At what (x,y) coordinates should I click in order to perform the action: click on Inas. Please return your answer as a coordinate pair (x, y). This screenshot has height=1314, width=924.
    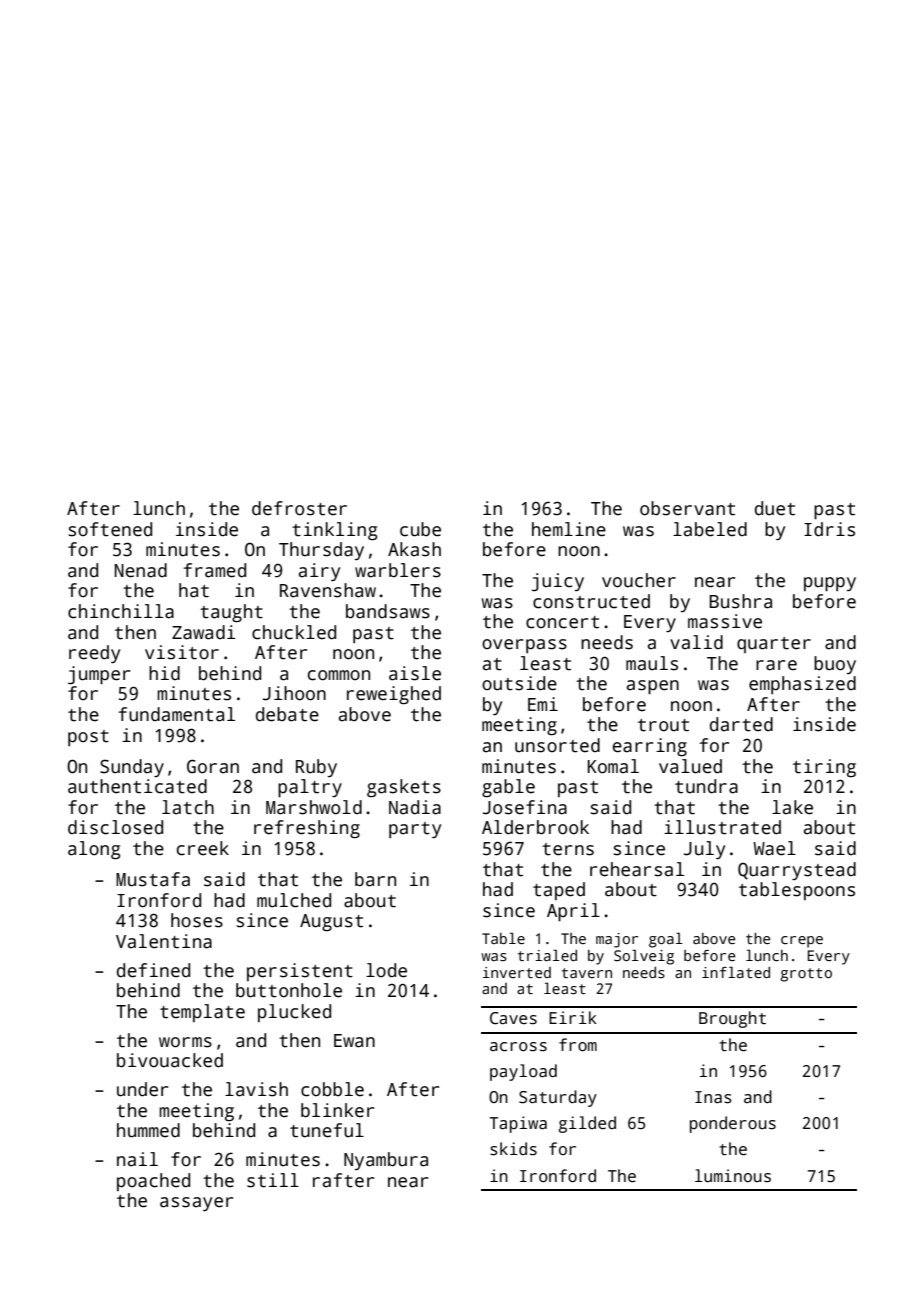
    Looking at the image, I should click on (713, 1097).
